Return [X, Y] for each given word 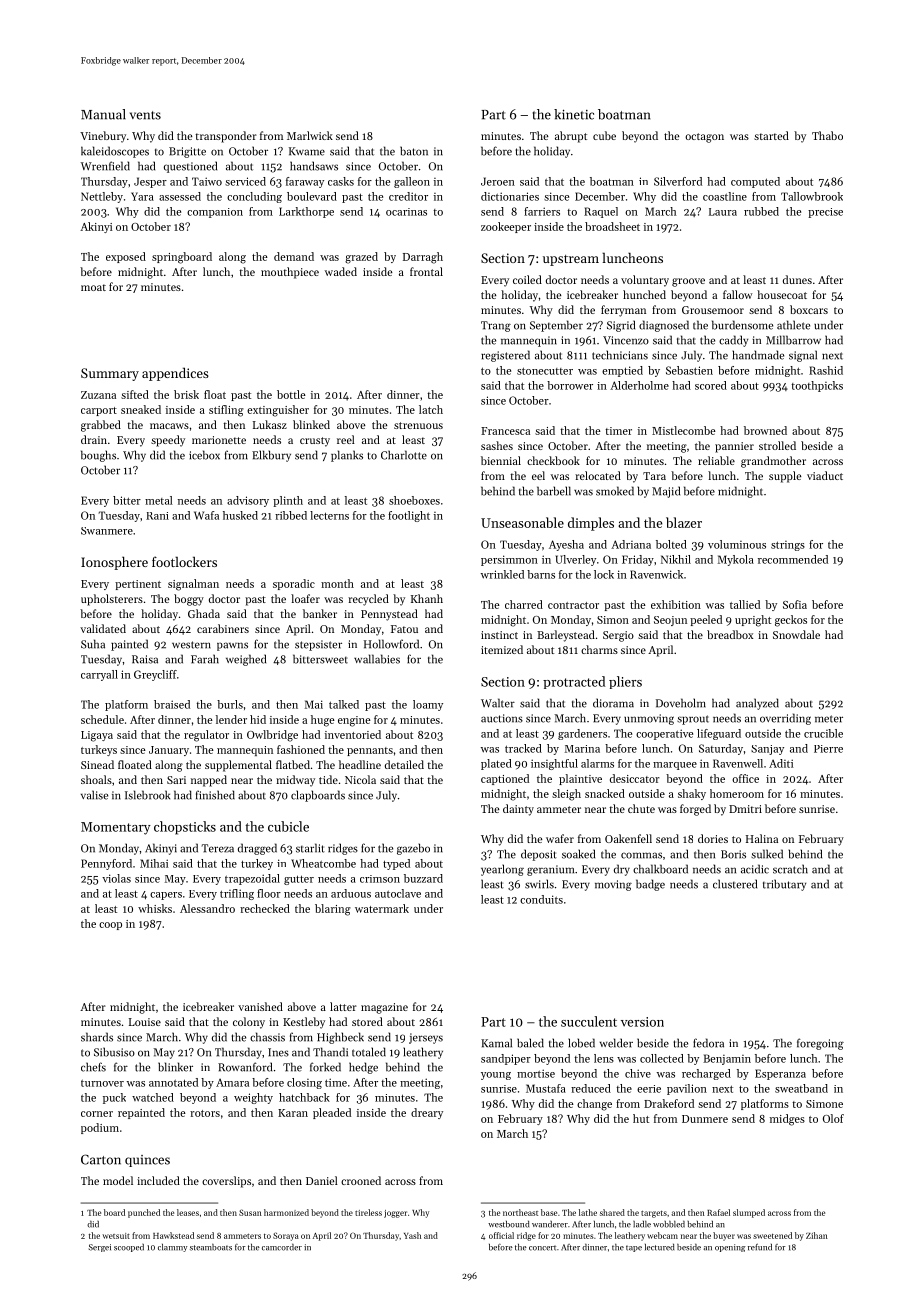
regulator [206, 736]
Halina [762, 838]
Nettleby [102, 197]
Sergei [100, 1248]
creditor [408, 196]
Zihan [817, 1235]
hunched [644, 294]
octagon [704, 138]
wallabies [377, 659]
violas [116, 878]
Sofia [795, 604]
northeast [520, 1212]
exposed [126, 257]
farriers [542, 211]
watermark [382, 908]
